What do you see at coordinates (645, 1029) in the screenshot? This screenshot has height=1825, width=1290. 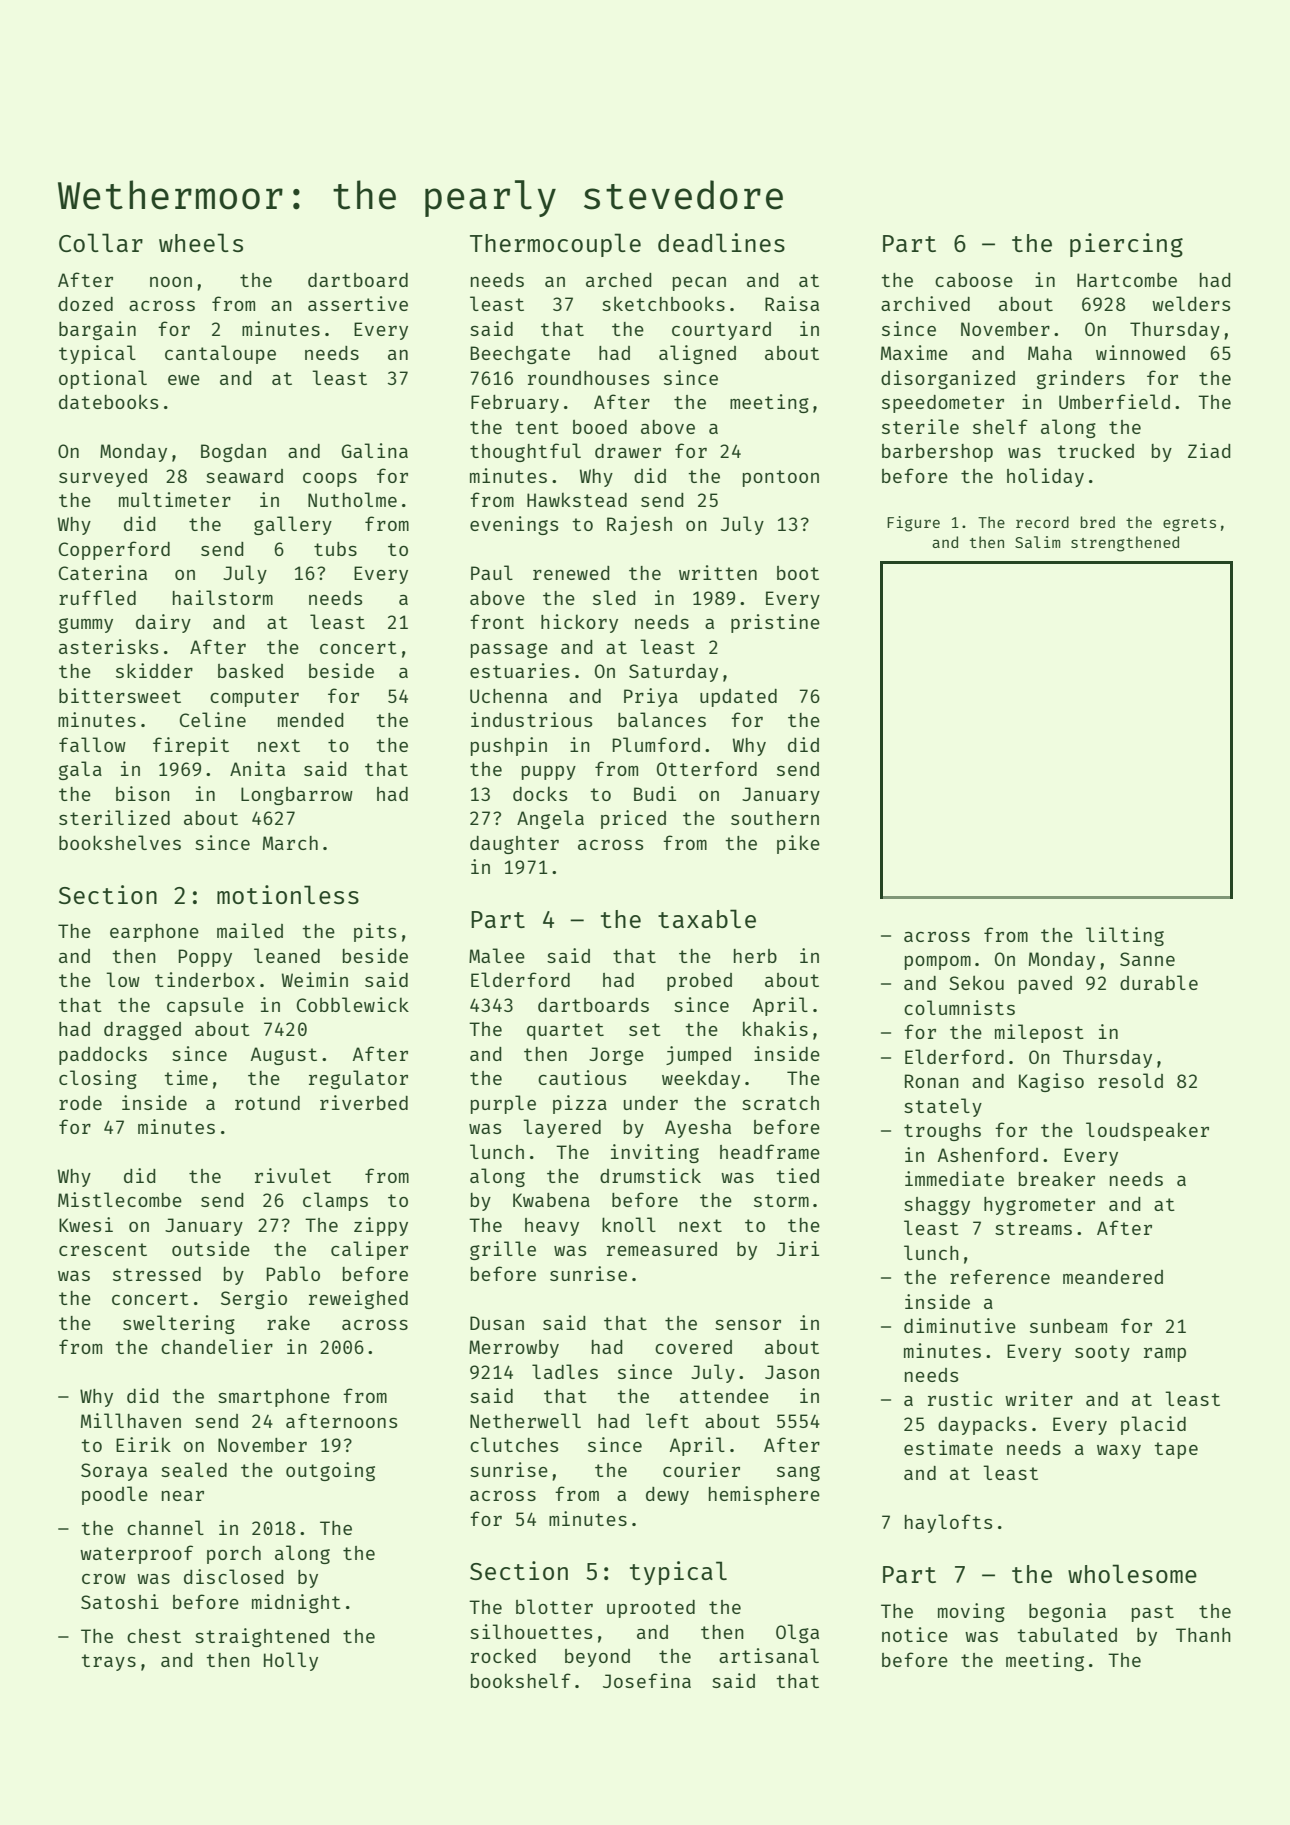 I see `set` at bounding box center [645, 1029].
